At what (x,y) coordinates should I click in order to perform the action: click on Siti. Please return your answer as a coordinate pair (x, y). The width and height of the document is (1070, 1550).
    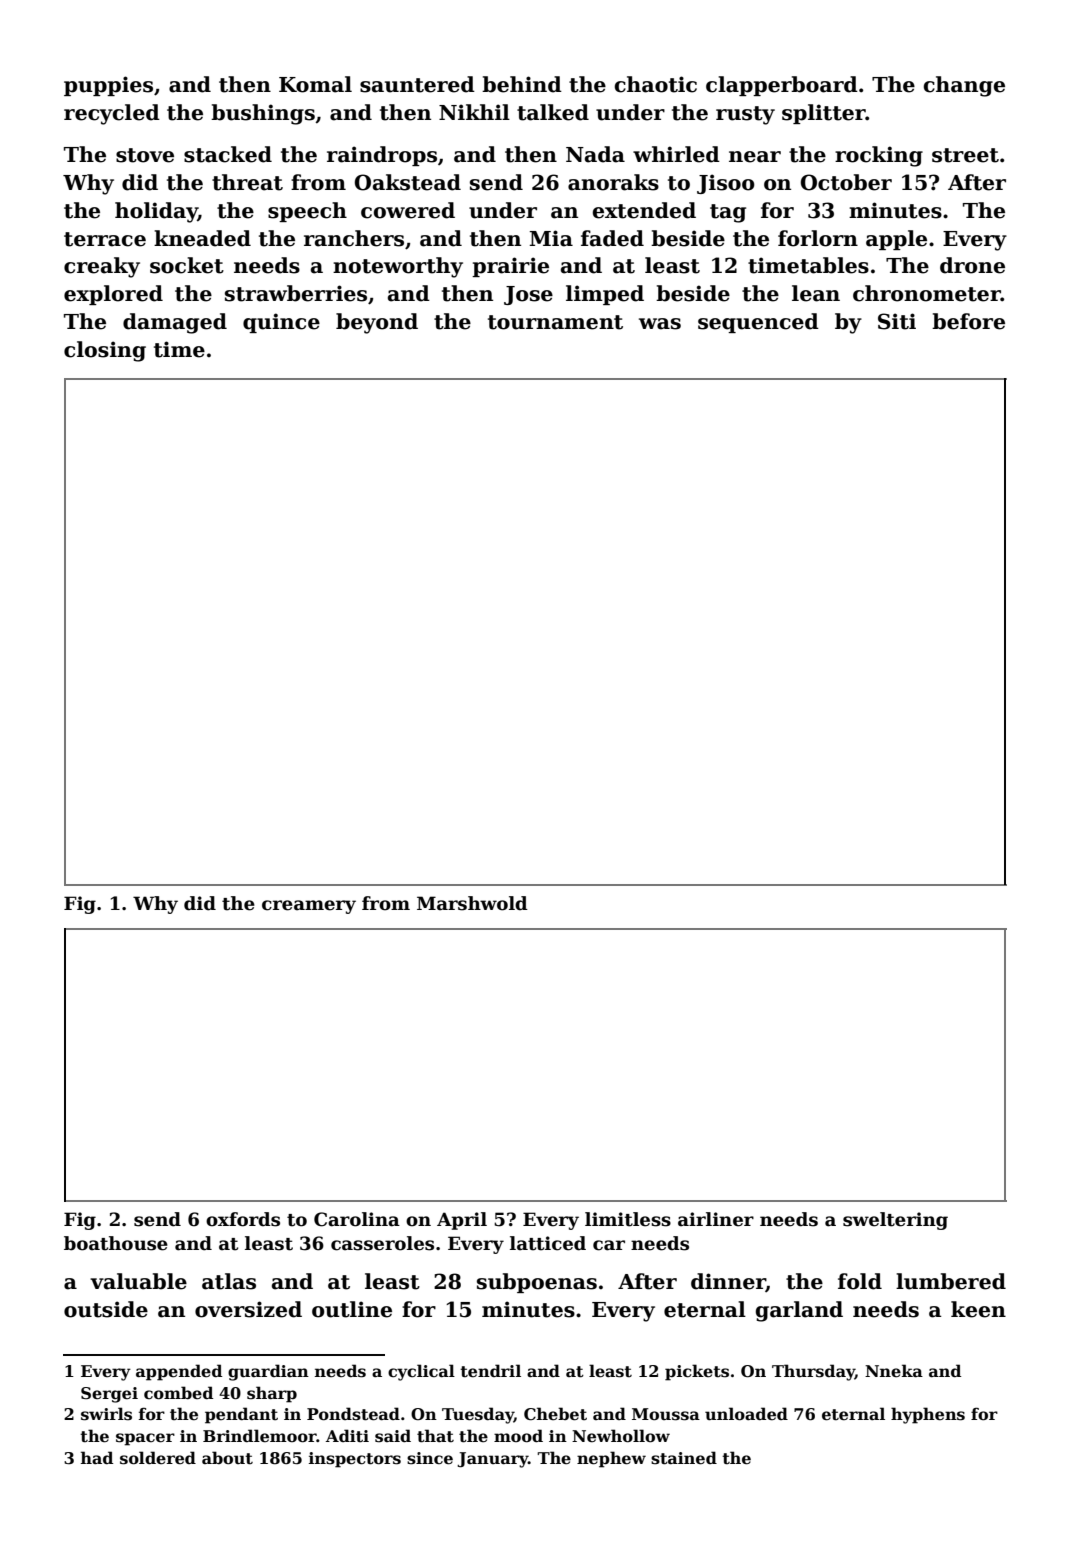
    Looking at the image, I should click on (897, 321).
